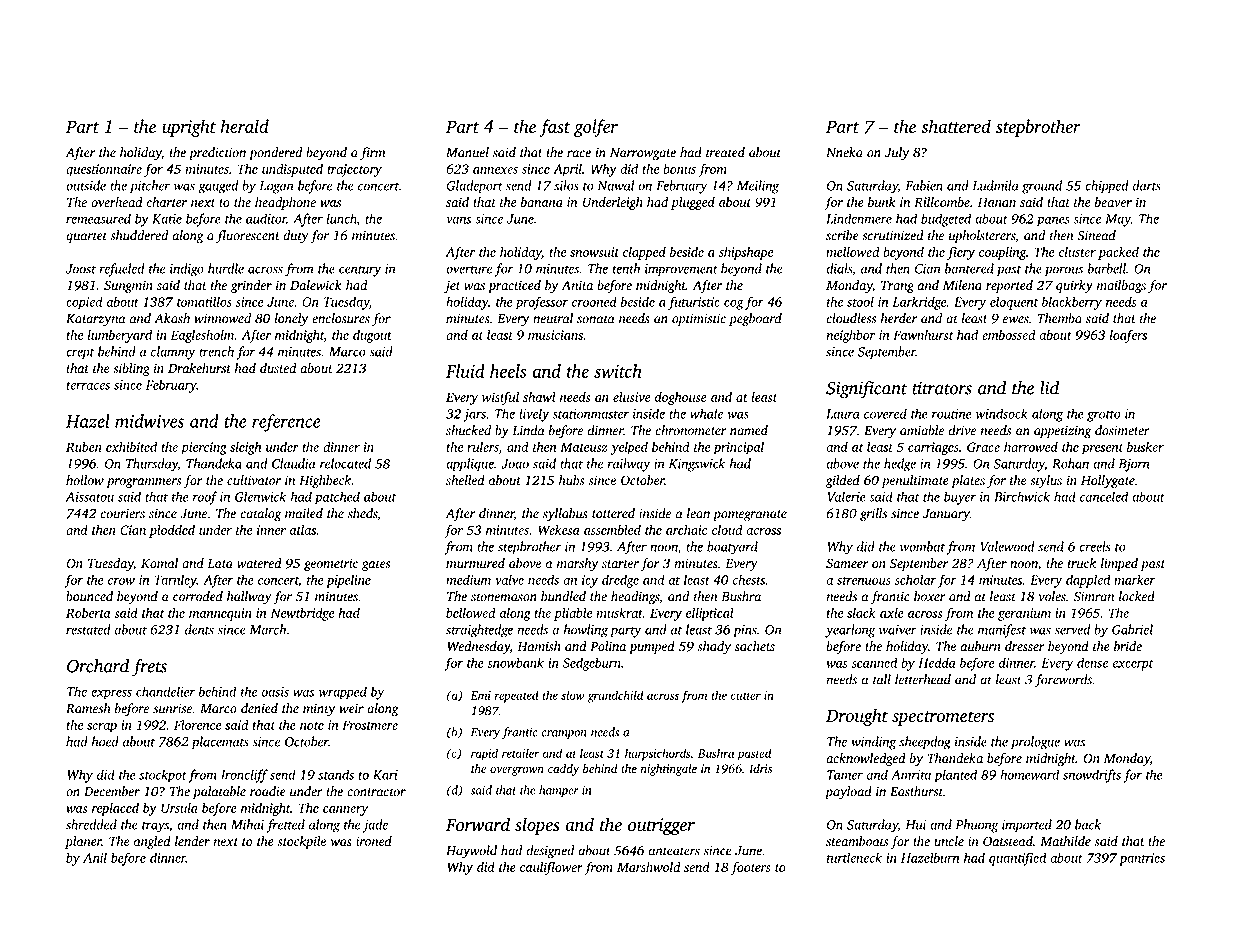  I want to click on upright, so click(189, 128).
